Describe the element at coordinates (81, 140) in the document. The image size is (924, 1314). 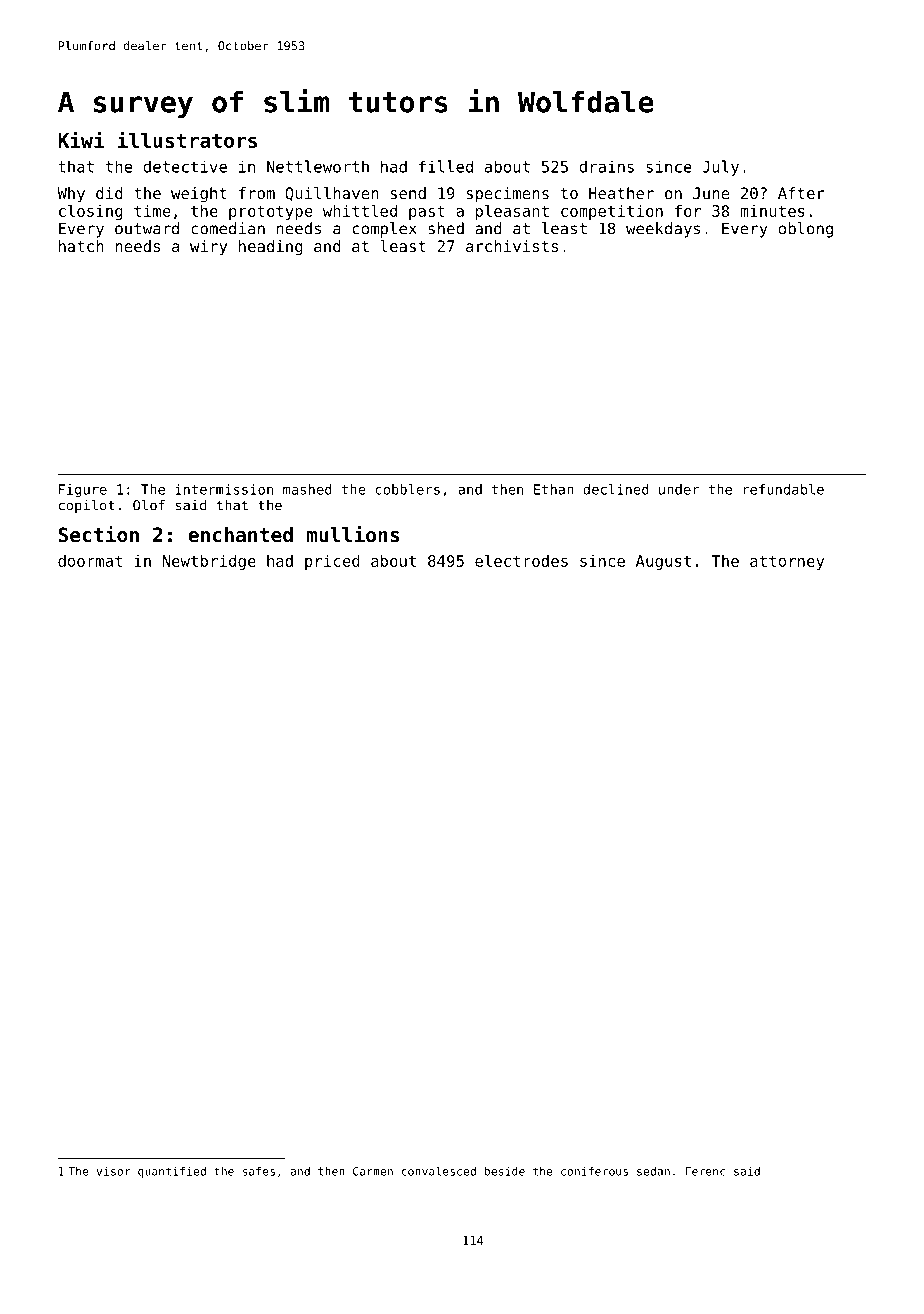
I see `Kiwi` at that location.
